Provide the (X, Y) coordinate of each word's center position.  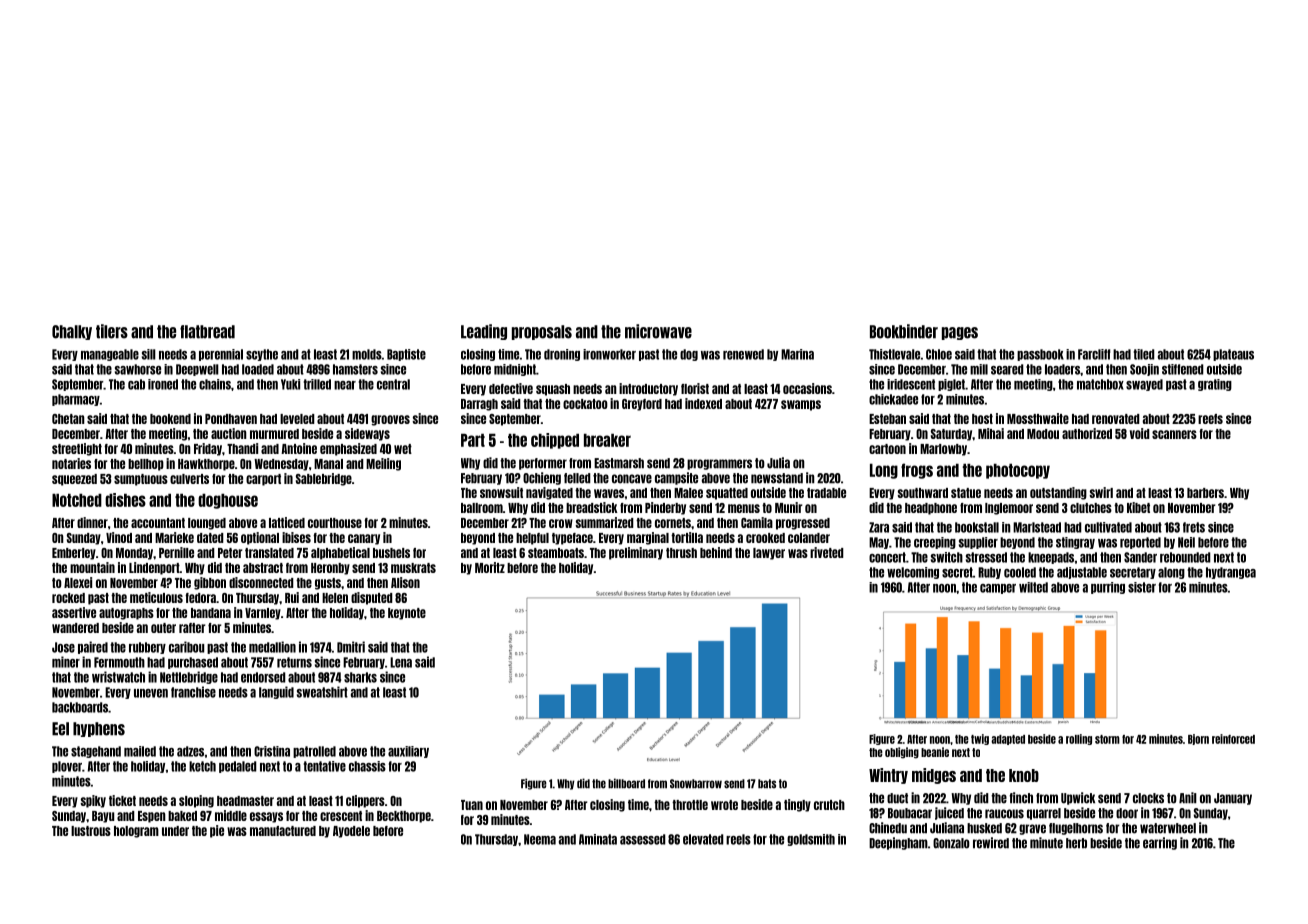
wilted (1033, 587)
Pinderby (665, 508)
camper (998, 589)
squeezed (74, 480)
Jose (63, 647)
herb (1076, 843)
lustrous (91, 831)
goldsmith (811, 840)
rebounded (1185, 557)
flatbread (207, 332)
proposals (542, 332)
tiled (1144, 354)
